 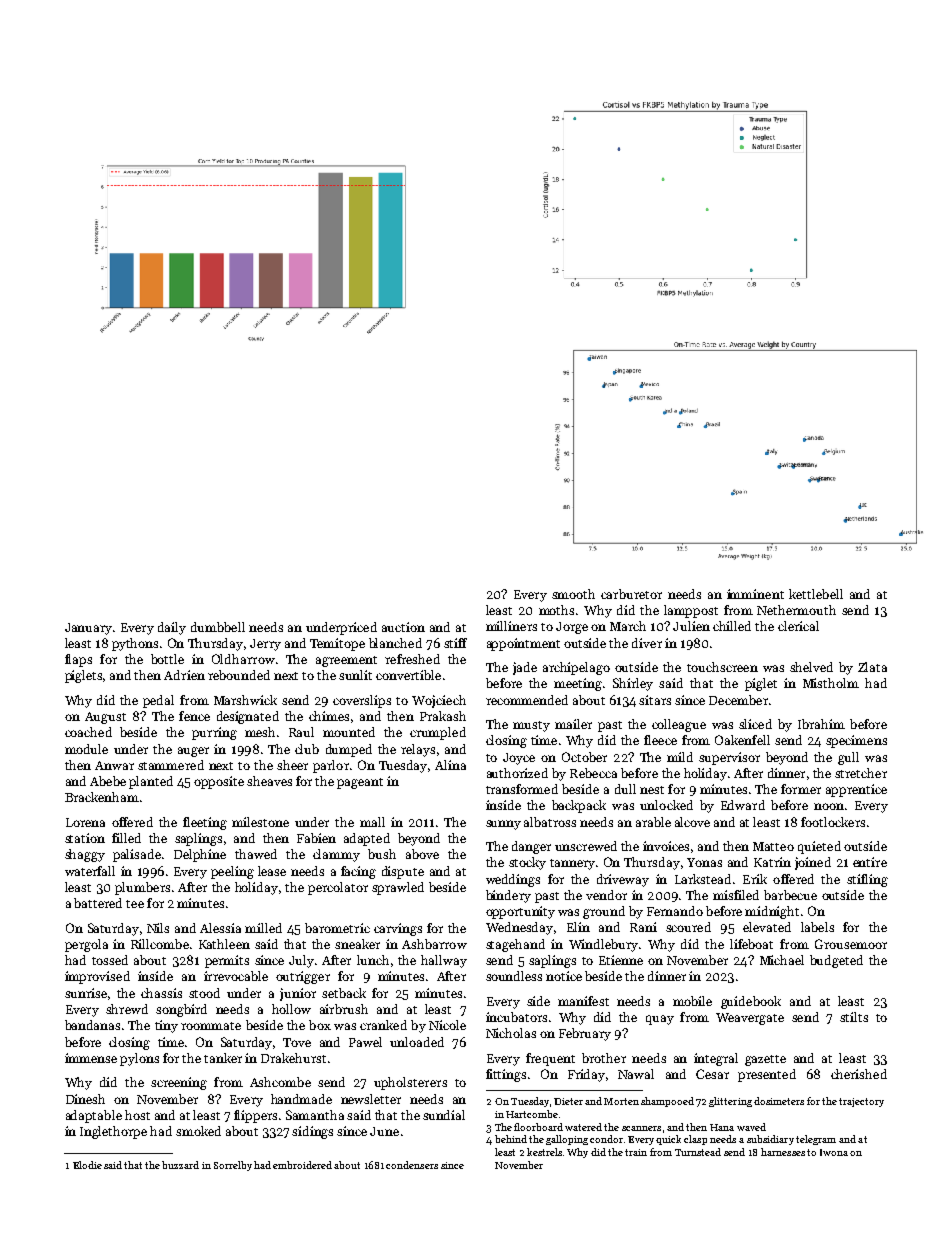 I want to click on Sorrelby, so click(x=233, y=1166).
